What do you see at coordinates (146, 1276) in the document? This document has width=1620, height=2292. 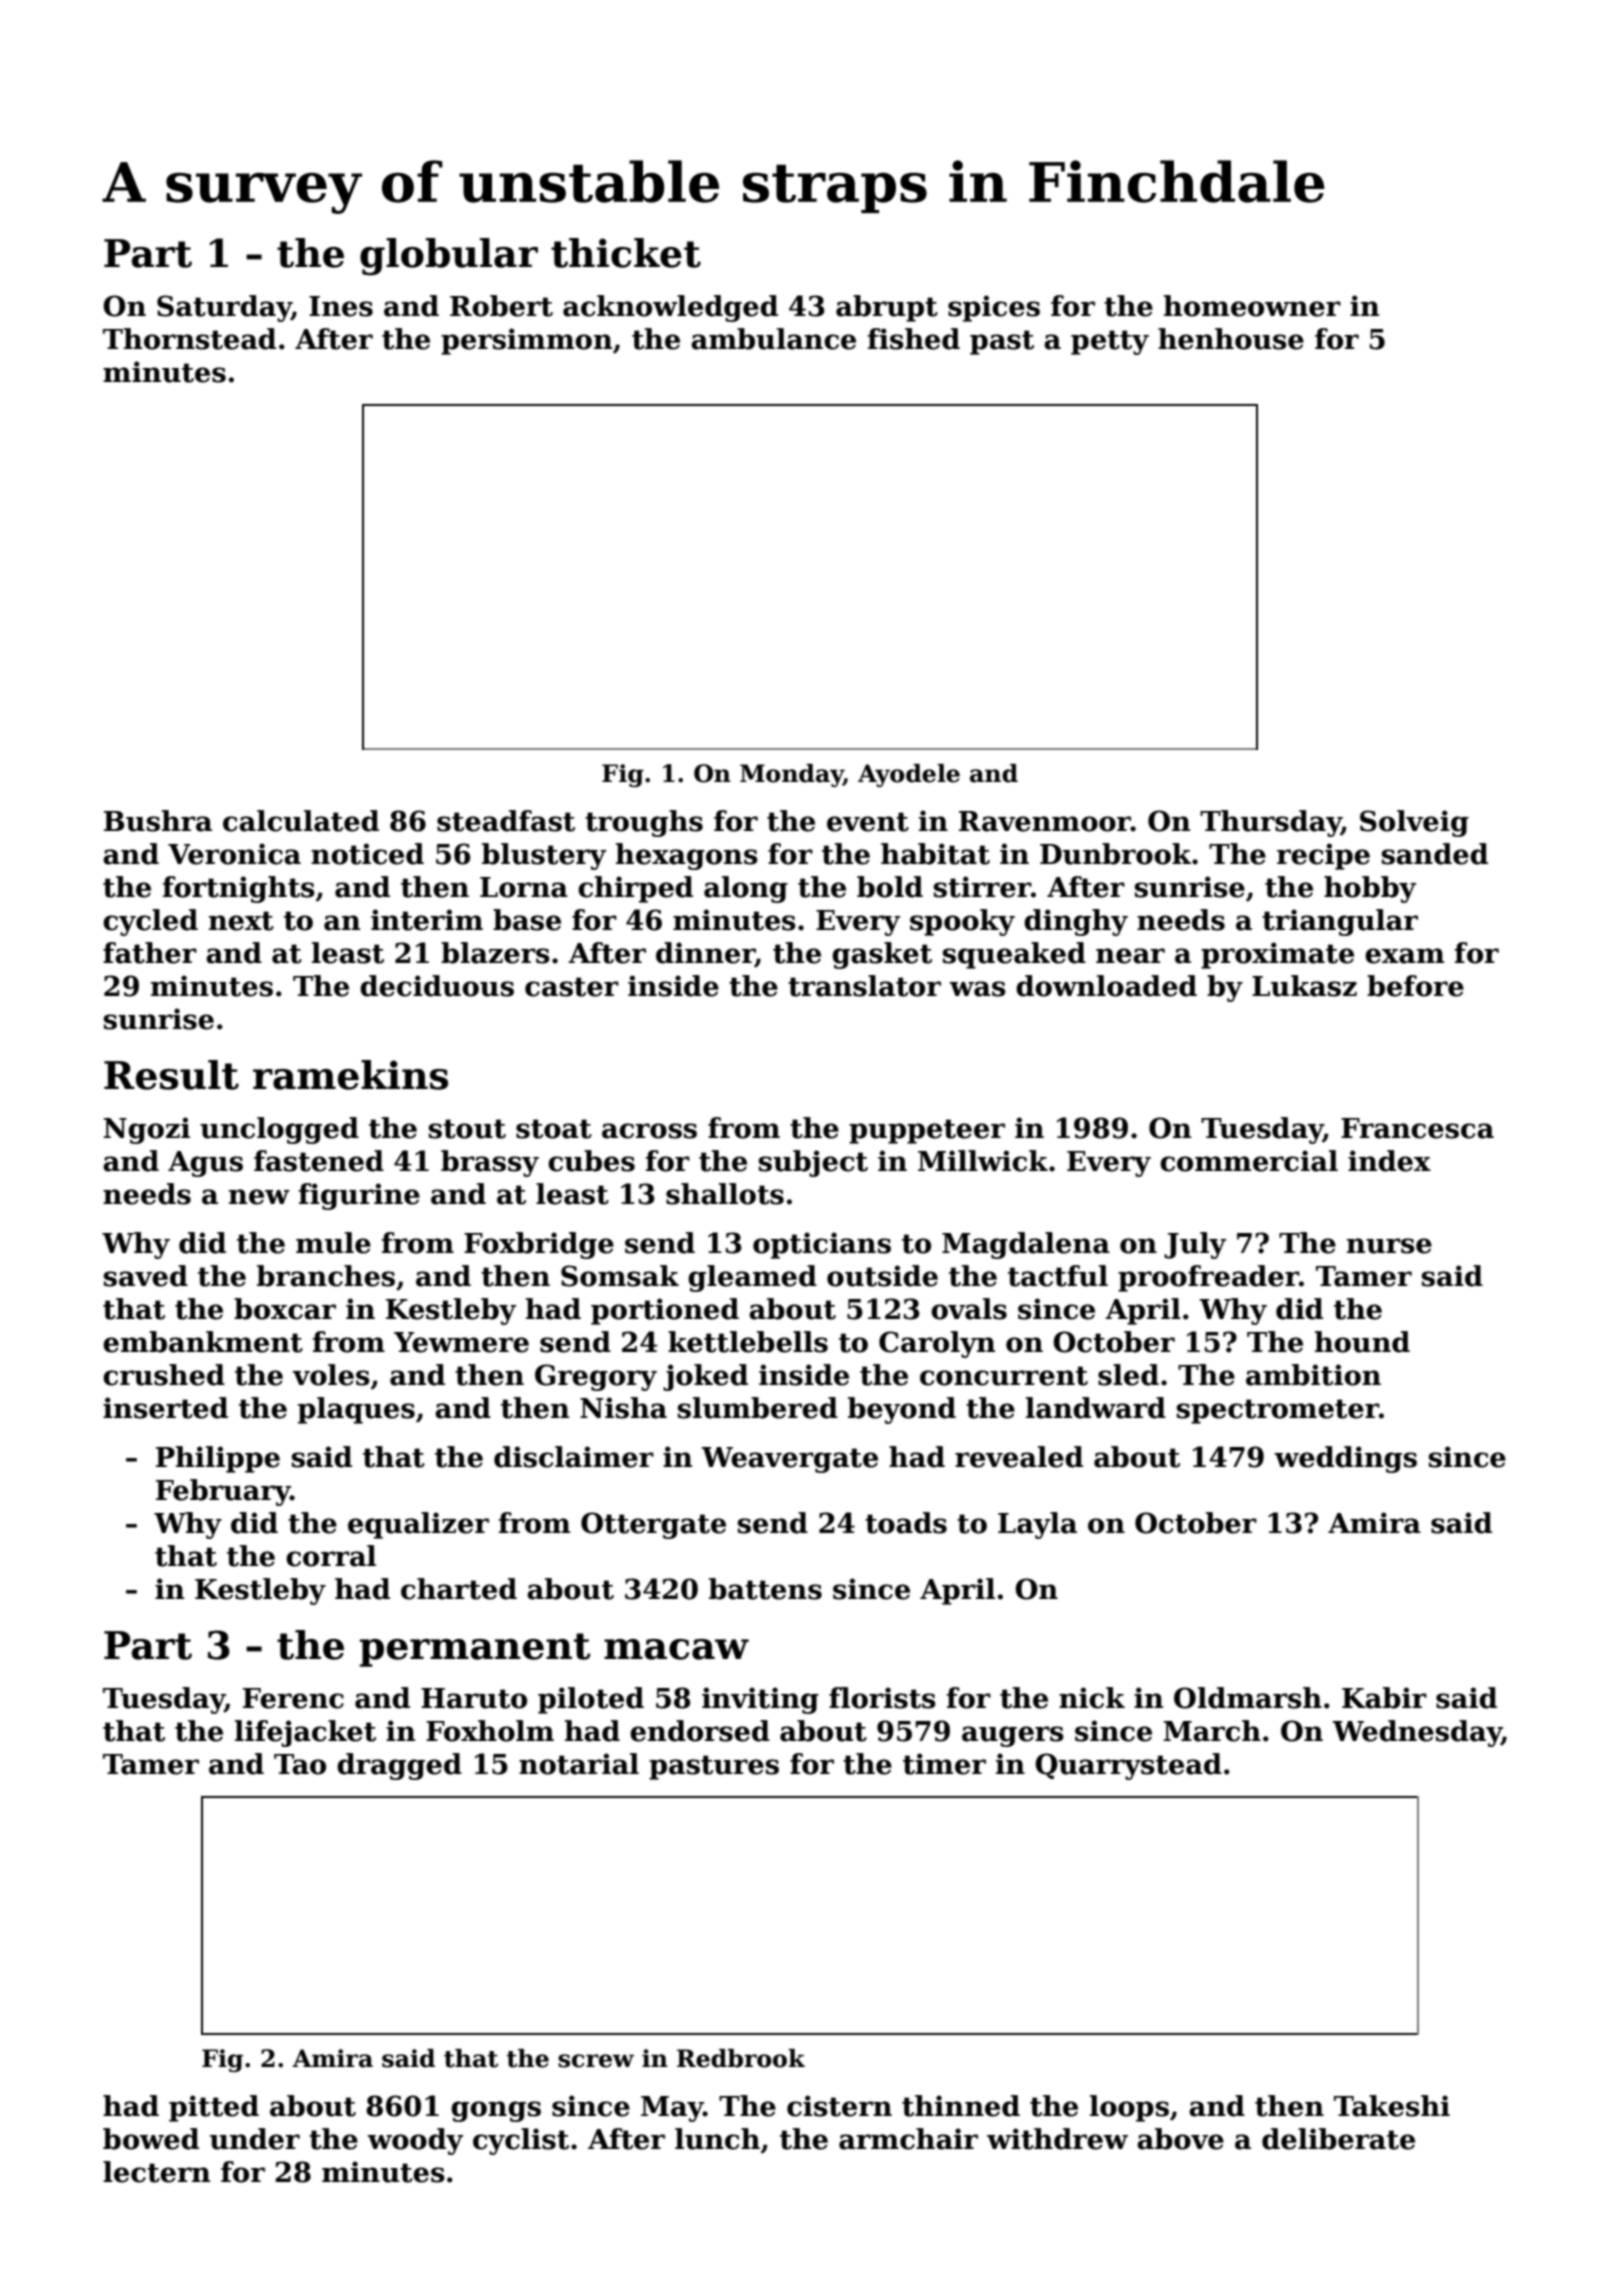 I see `saved` at bounding box center [146, 1276].
